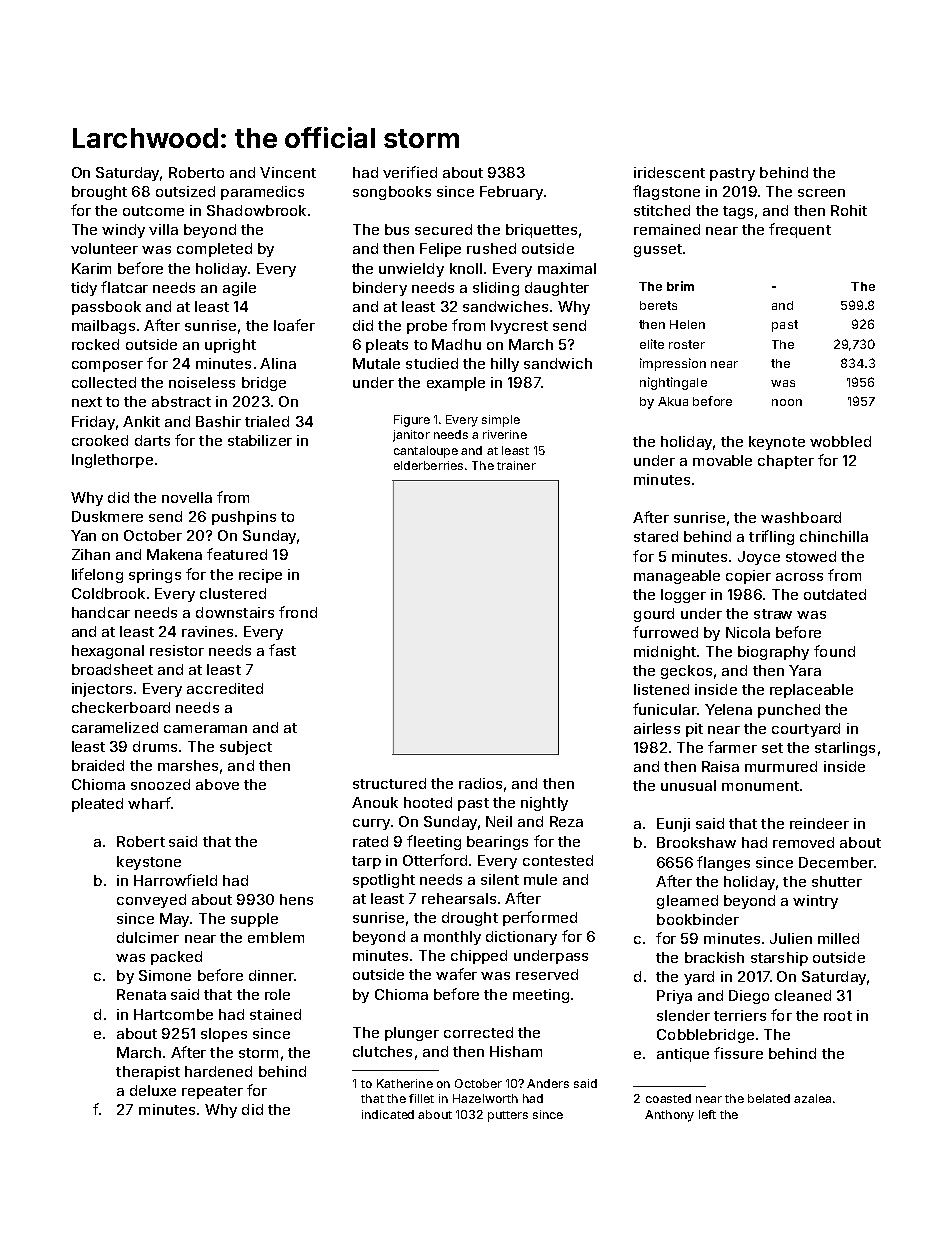 This page has width=952, height=1233. I want to click on nightly, so click(544, 804).
